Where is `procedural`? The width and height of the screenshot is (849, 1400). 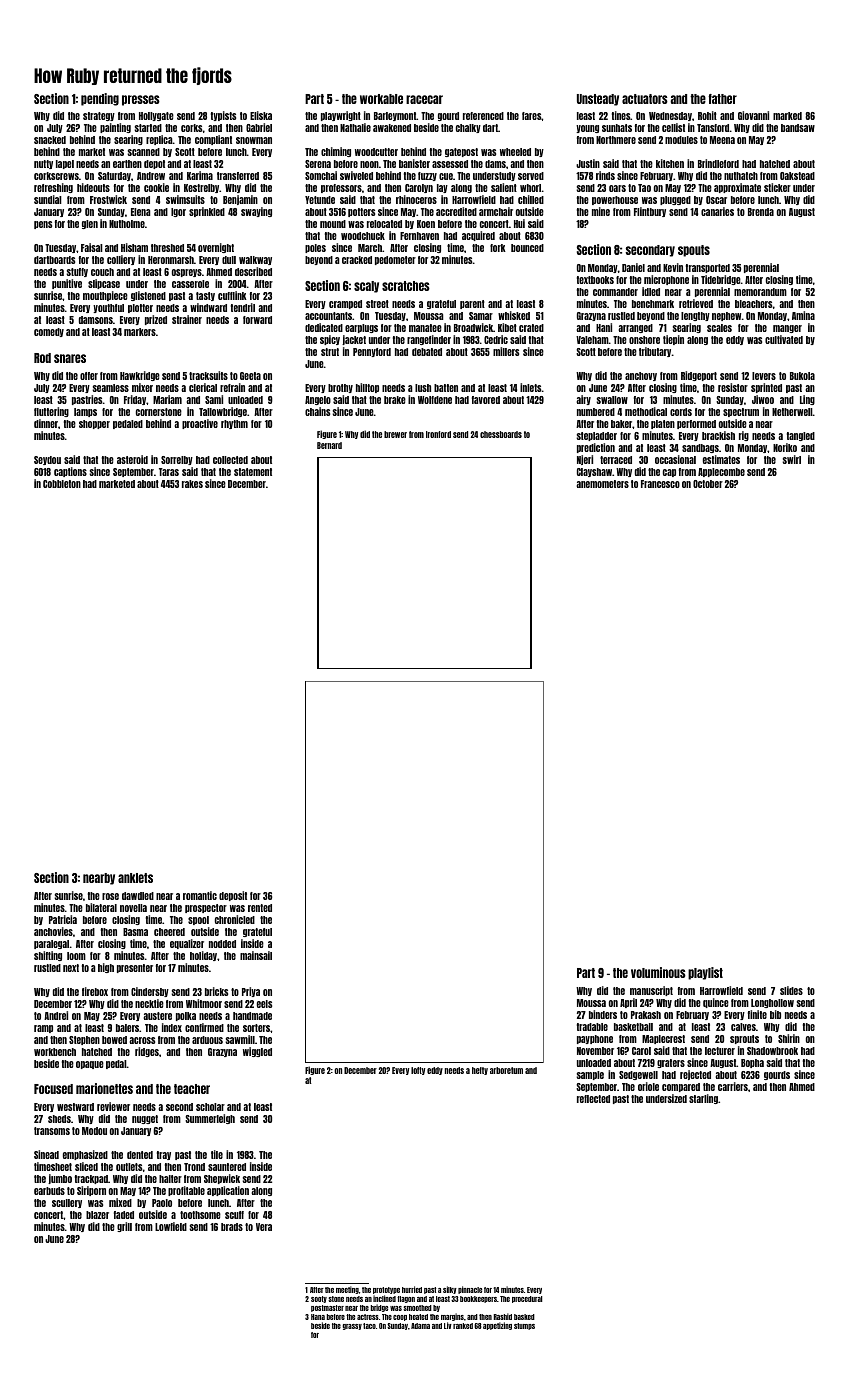
procedural is located at coordinates (527, 1299).
